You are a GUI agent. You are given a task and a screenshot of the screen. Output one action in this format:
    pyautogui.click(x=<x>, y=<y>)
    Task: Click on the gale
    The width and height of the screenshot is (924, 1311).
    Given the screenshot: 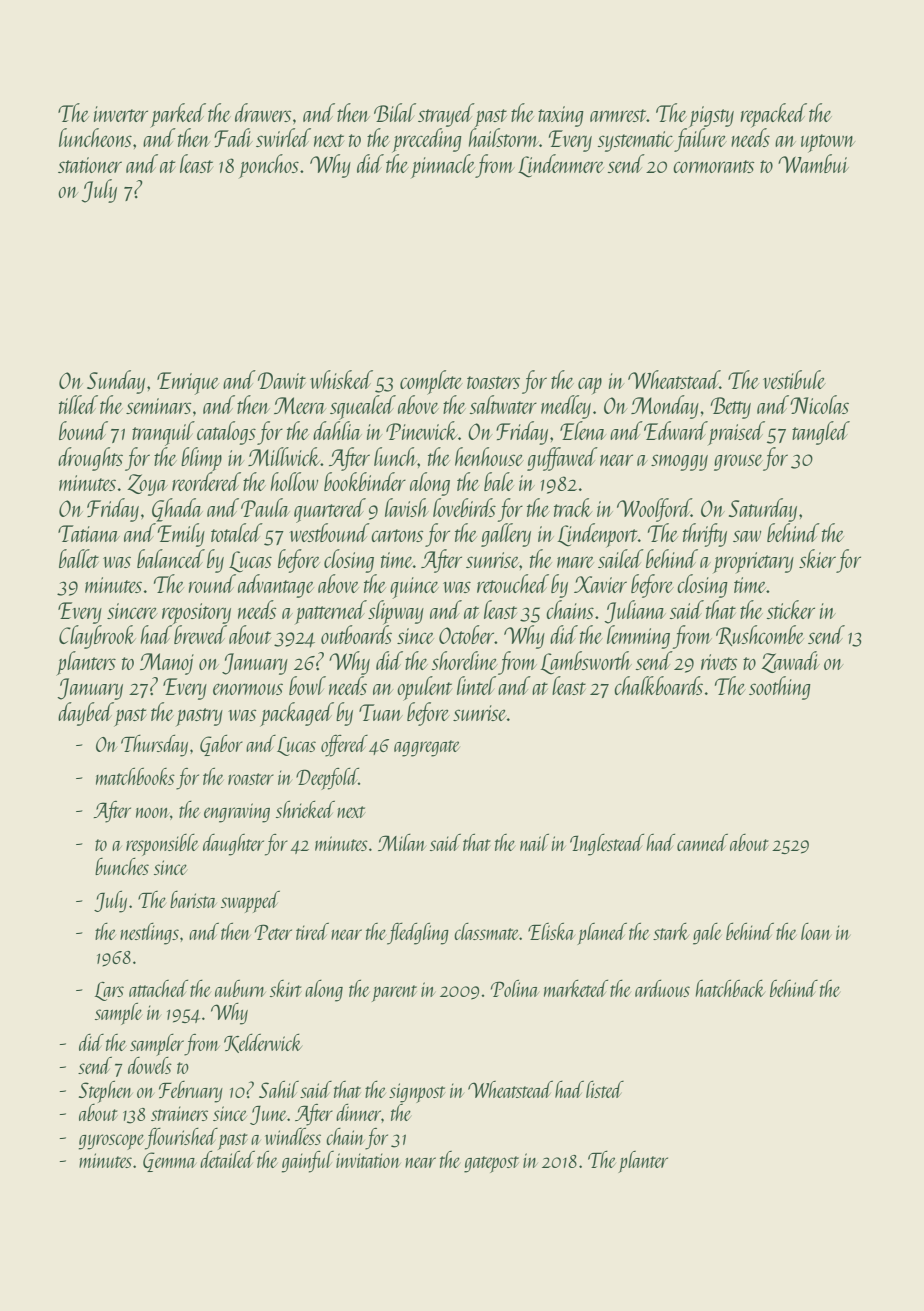 What is the action you would take?
    pyautogui.click(x=707, y=934)
